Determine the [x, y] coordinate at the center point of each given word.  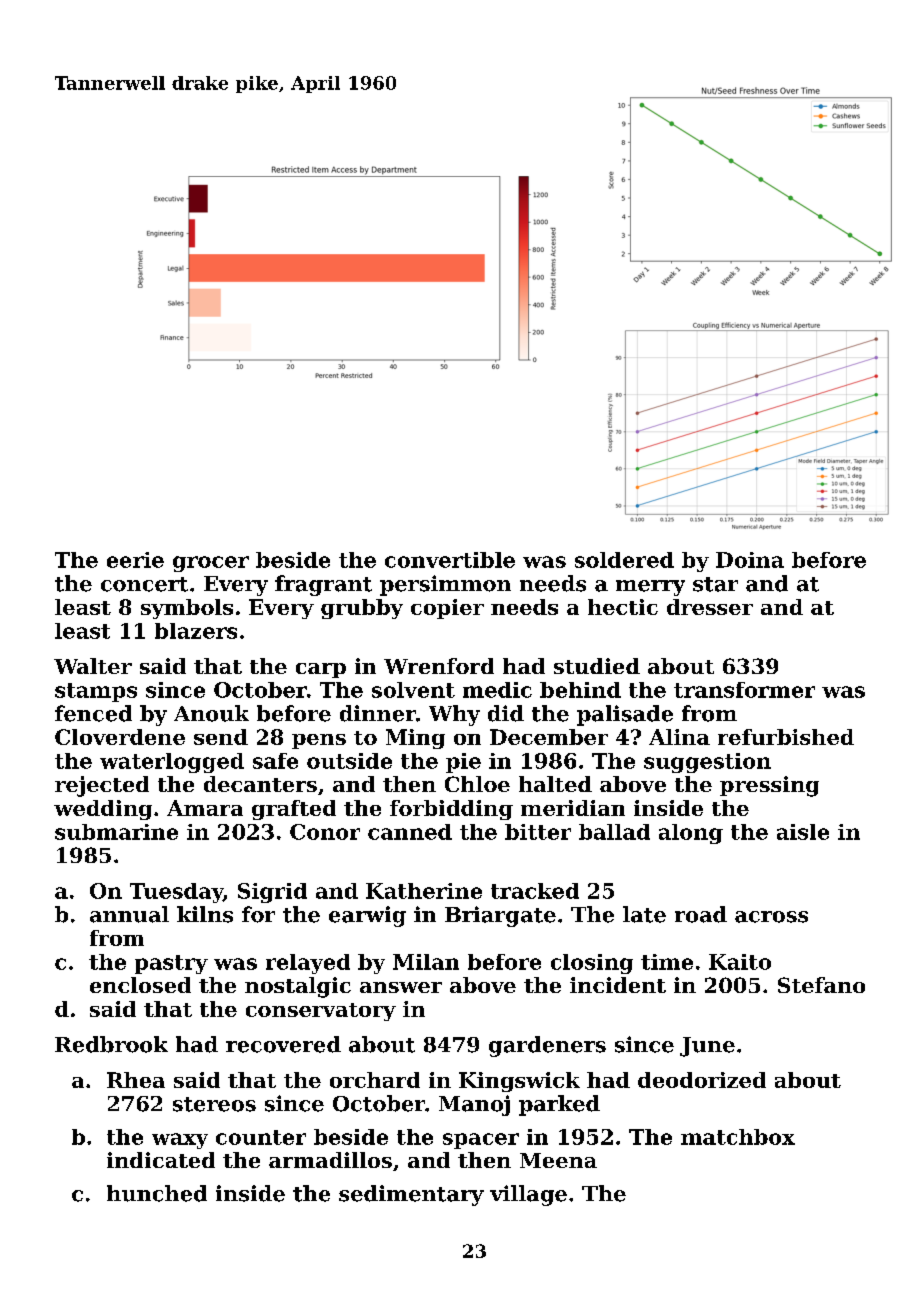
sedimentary [411, 1195]
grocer [211, 564]
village [528, 1195]
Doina [750, 560]
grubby [362, 609]
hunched [157, 1193]
